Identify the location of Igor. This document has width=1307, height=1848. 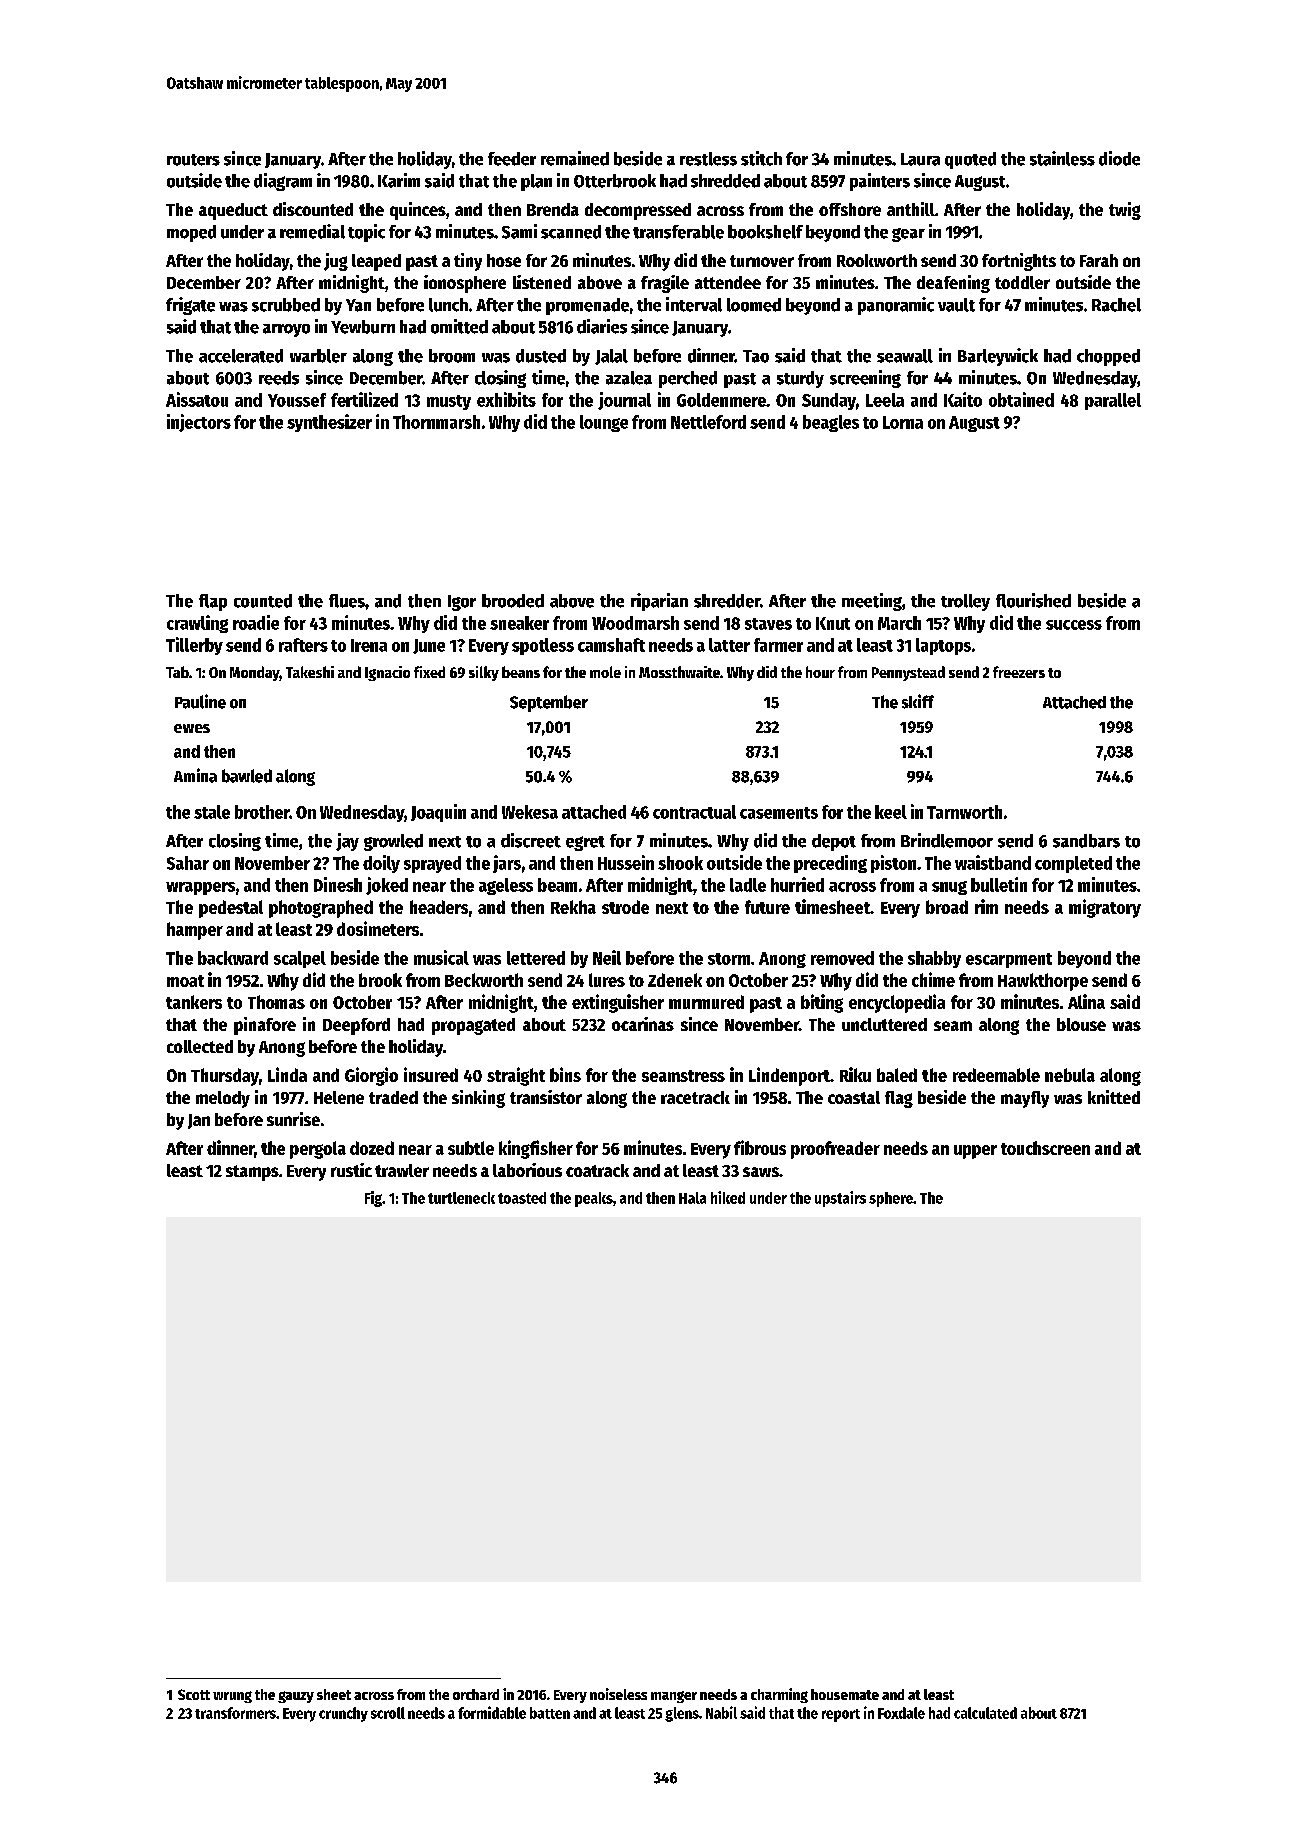
(462, 603).
